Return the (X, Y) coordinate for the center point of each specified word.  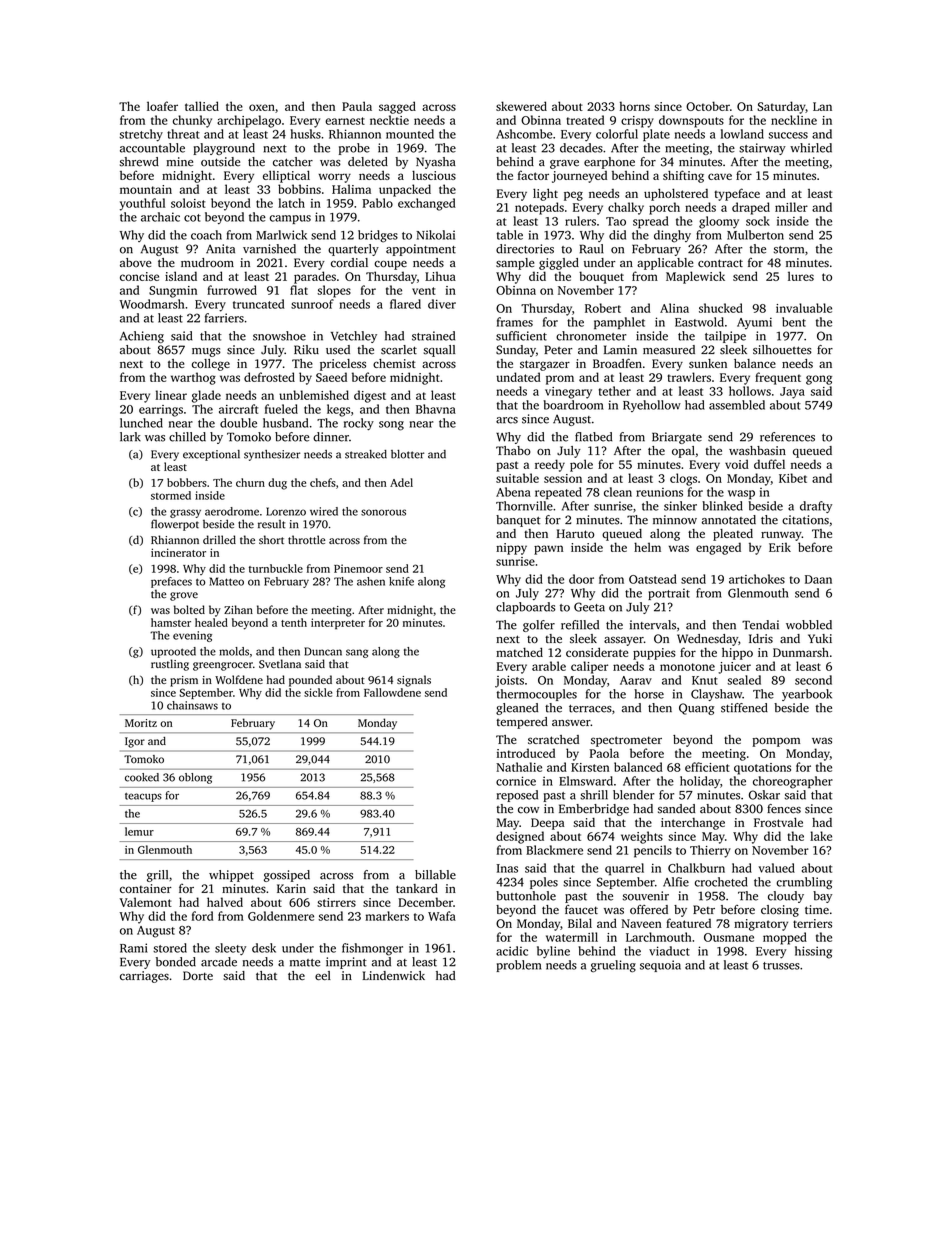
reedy (550, 465)
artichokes (757, 579)
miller (791, 207)
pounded (310, 681)
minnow (675, 520)
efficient (707, 767)
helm (647, 547)
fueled (281, 409)
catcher (293, 162)
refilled (580, 625)
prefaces (171, 582)
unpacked (405, 190)
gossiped (287, 876)
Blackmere (554, 850)
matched (519, 652)
